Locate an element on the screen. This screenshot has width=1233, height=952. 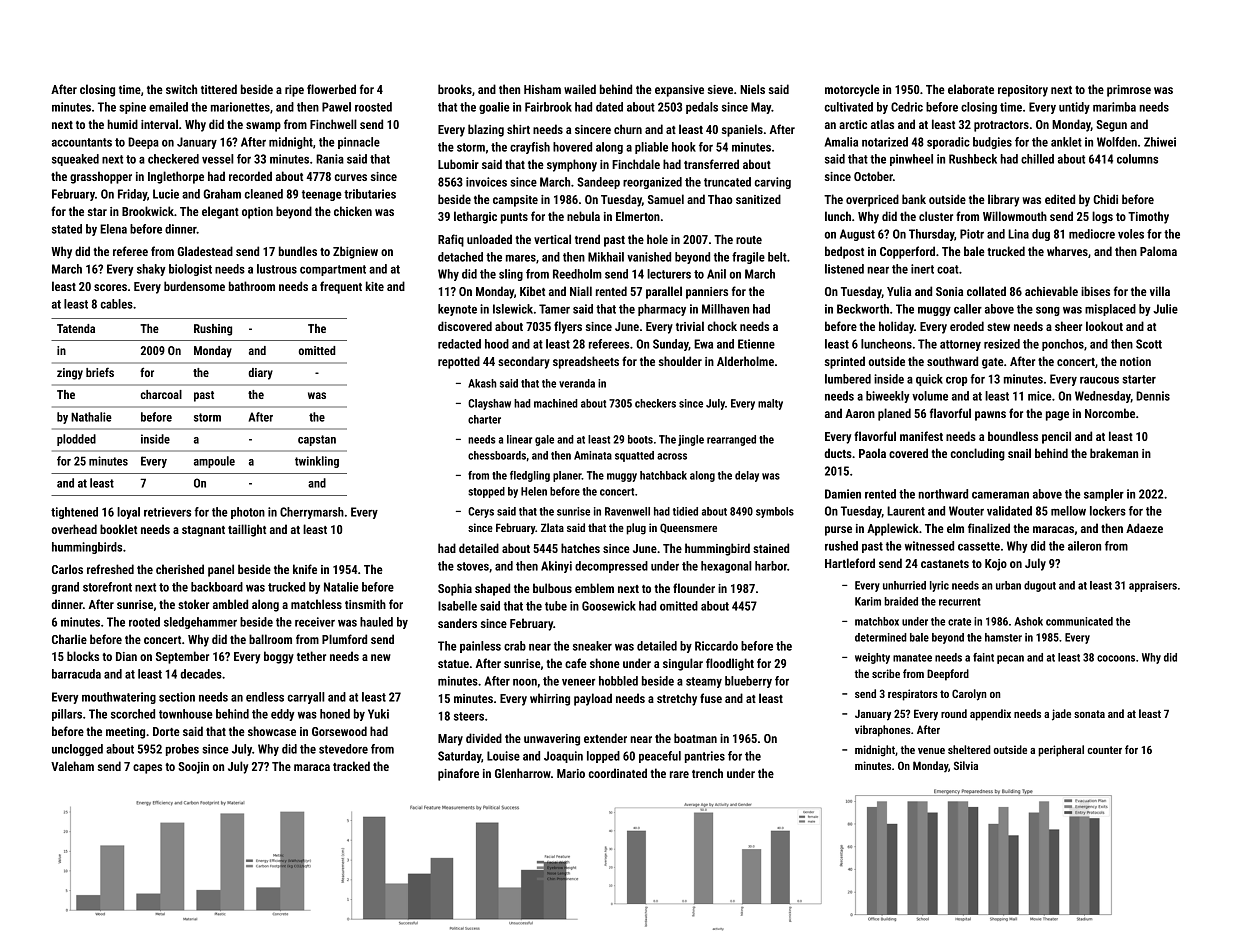
wailed is located at coordinates (580, 89).
